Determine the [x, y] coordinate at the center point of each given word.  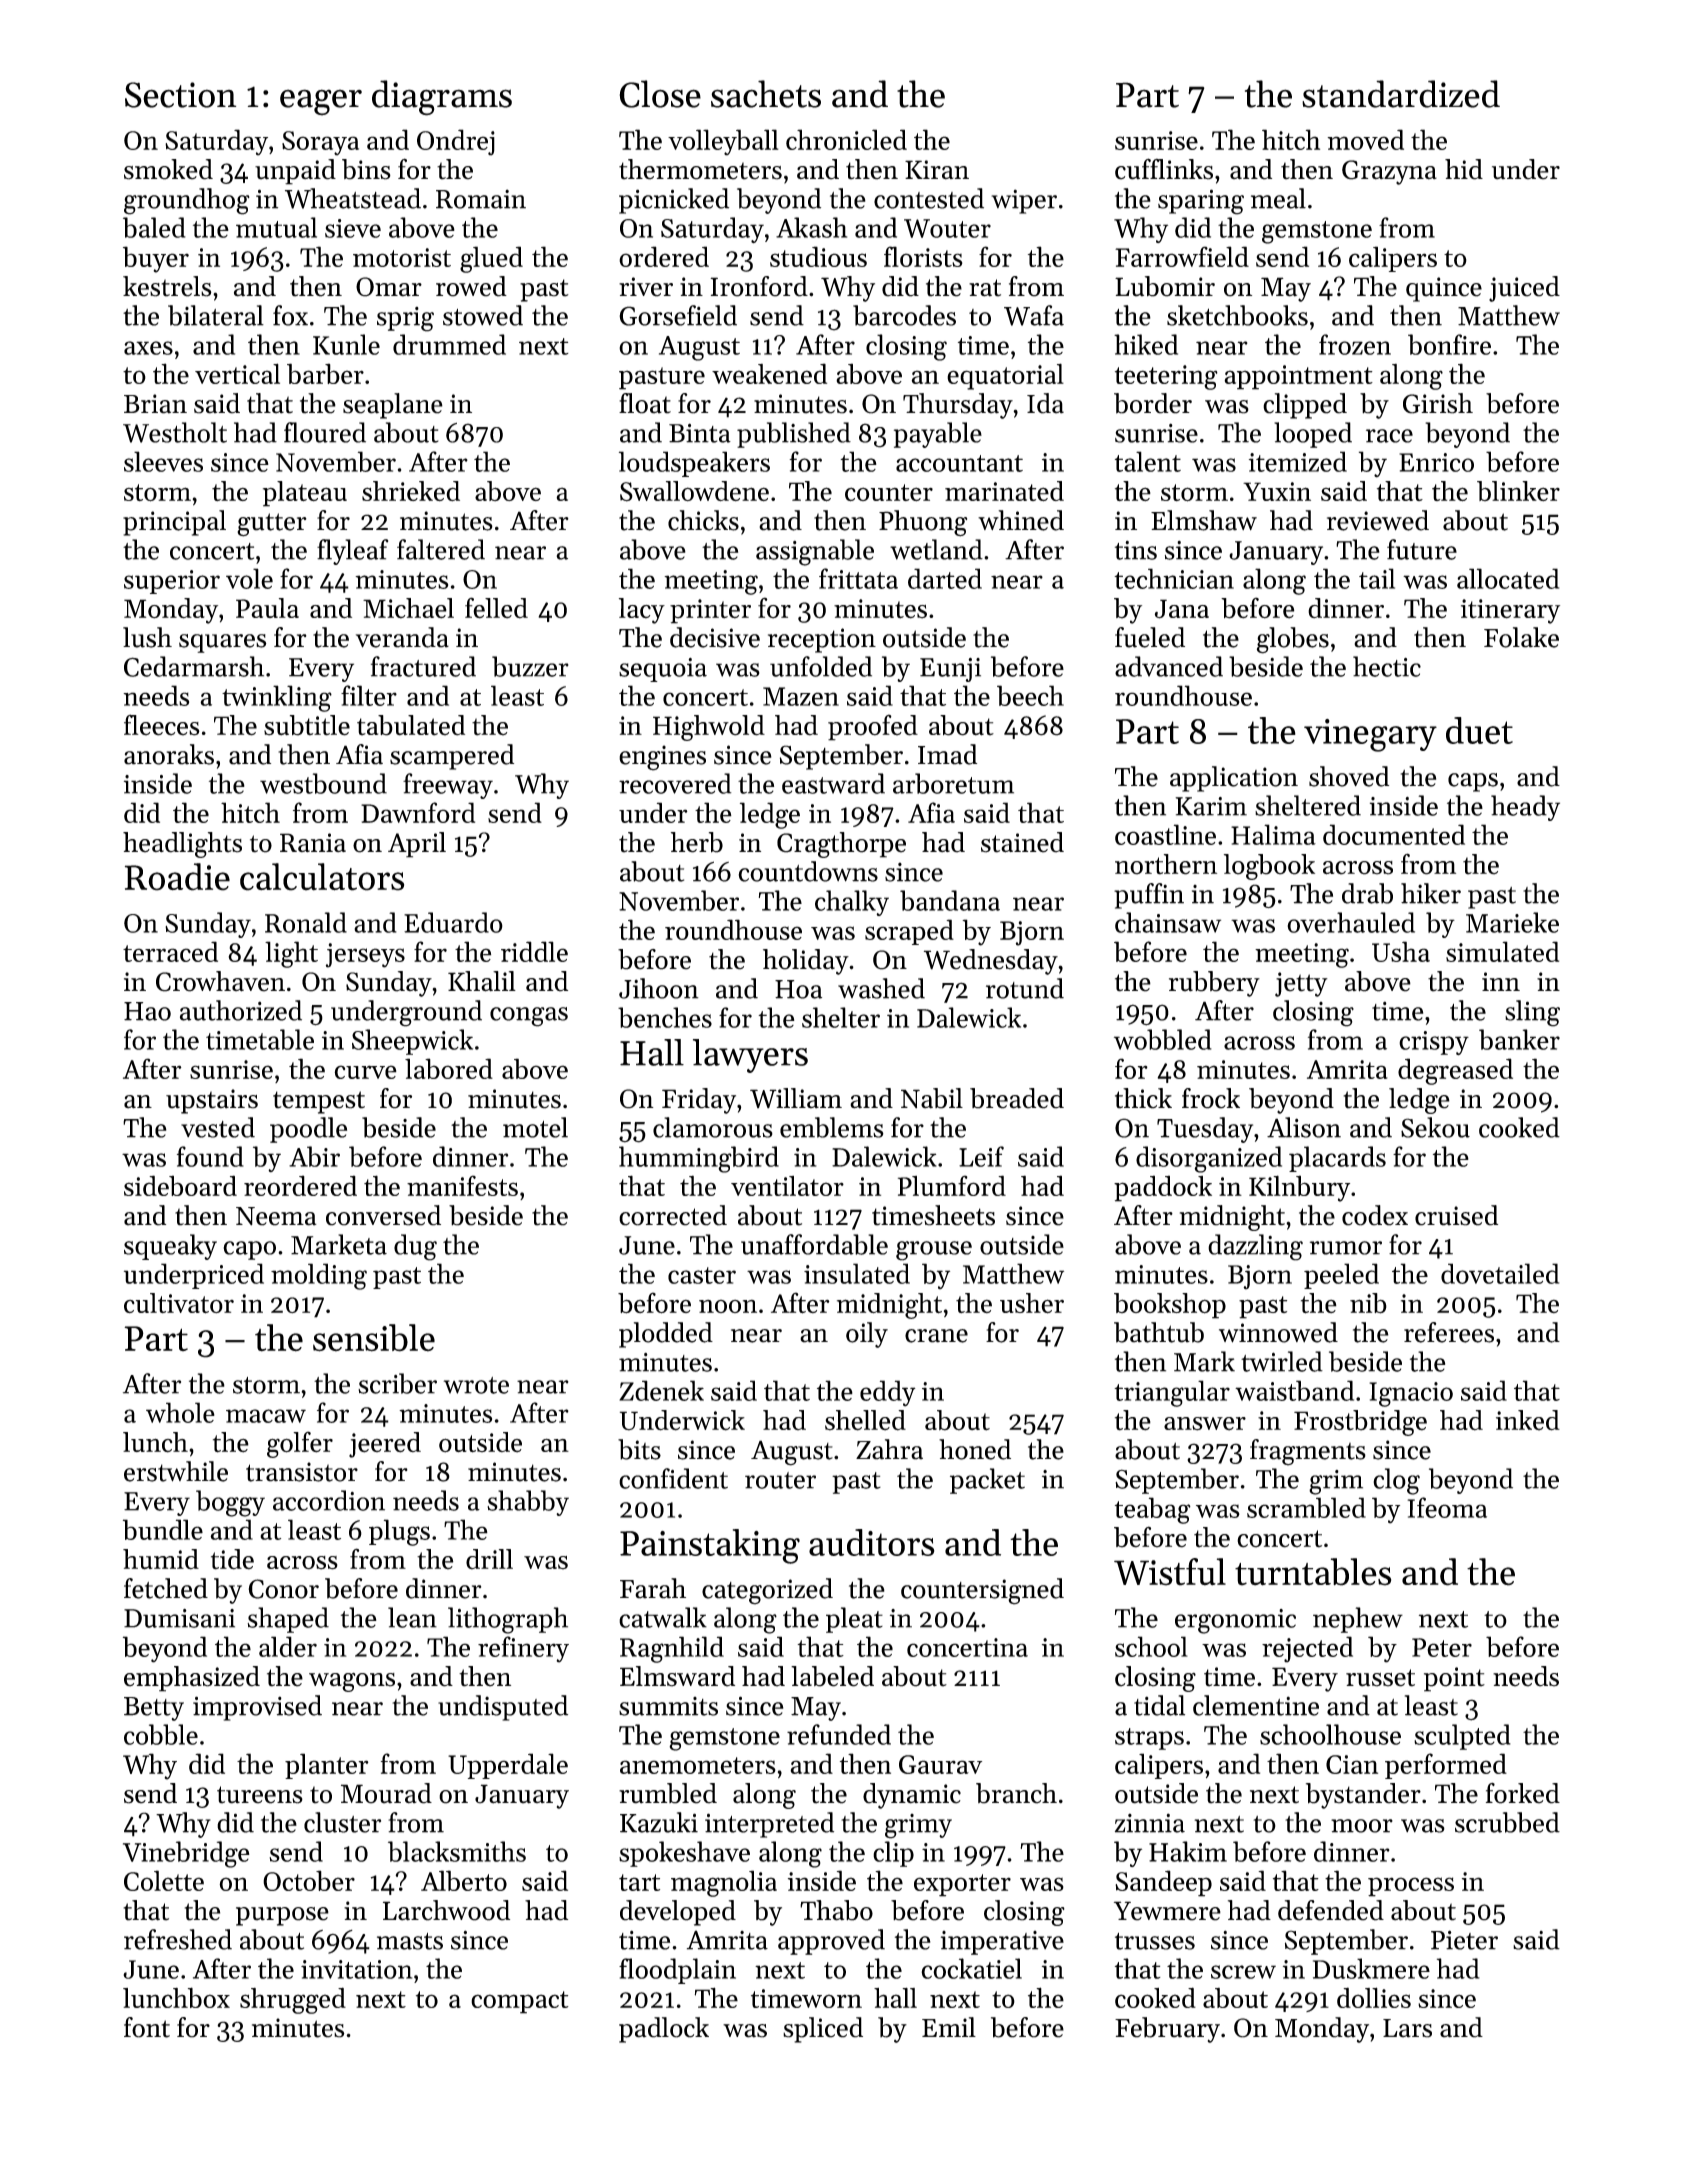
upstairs [212, 1101]
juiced [1524, 289]
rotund [1025, 988]
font [147, 2027]
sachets [766, 94]
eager [321, 102]
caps [1473, 782]
